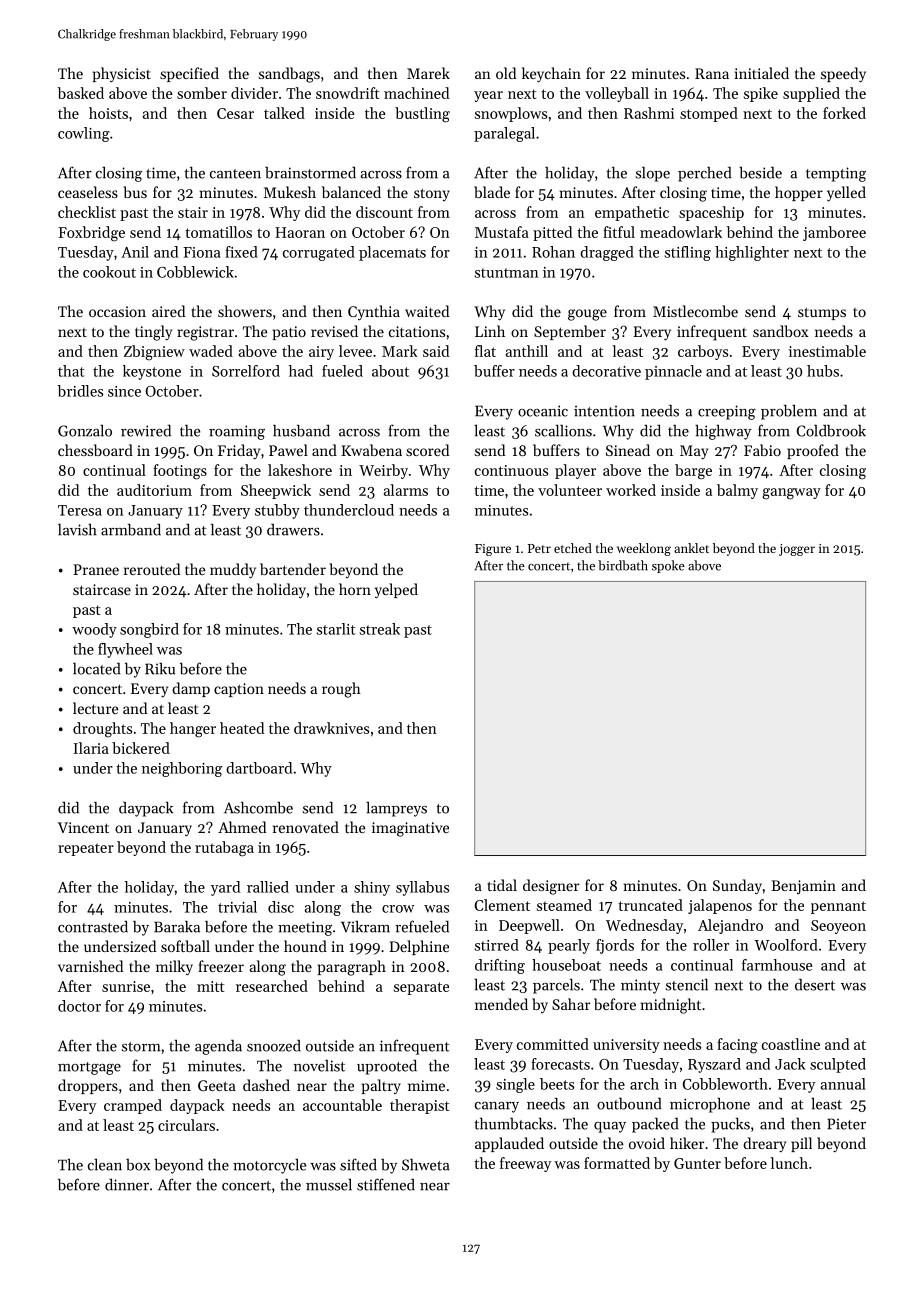  What do you see at coordinates (428, 73) in the document?
I see `Marek` at bounding box center [428, 73].
